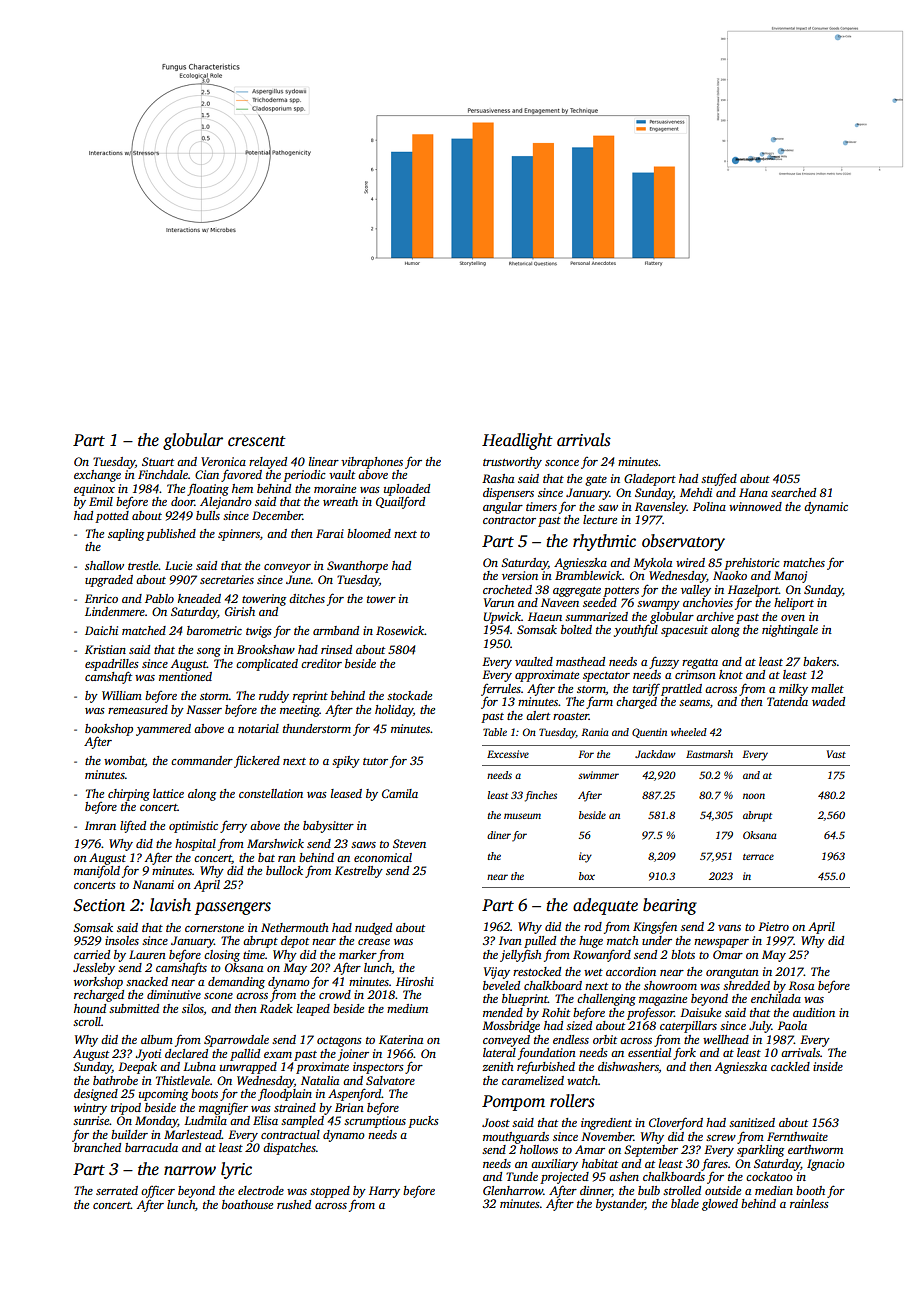  What do you see at coordinates (158, 461) in the document?
I see `Stuart` at bounding box center [158, 461].
